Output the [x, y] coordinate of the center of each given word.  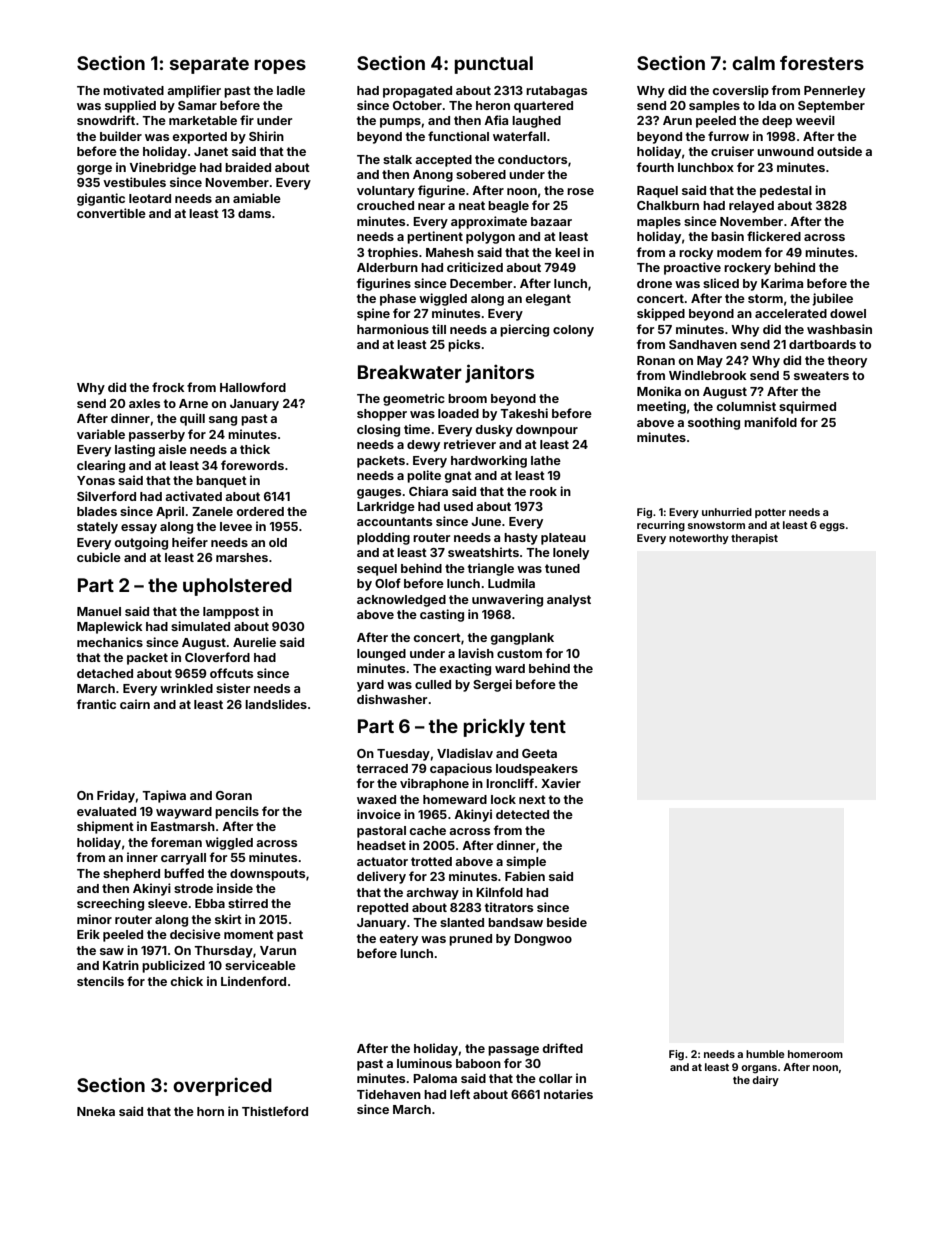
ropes [280, 66]
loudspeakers [537, 770]
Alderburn [387, 267]
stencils [100, 981]
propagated [417, 92]
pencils [237, 812]
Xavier [561, 783]
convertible [111, 213]
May [710, 362]
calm [753, 63]
